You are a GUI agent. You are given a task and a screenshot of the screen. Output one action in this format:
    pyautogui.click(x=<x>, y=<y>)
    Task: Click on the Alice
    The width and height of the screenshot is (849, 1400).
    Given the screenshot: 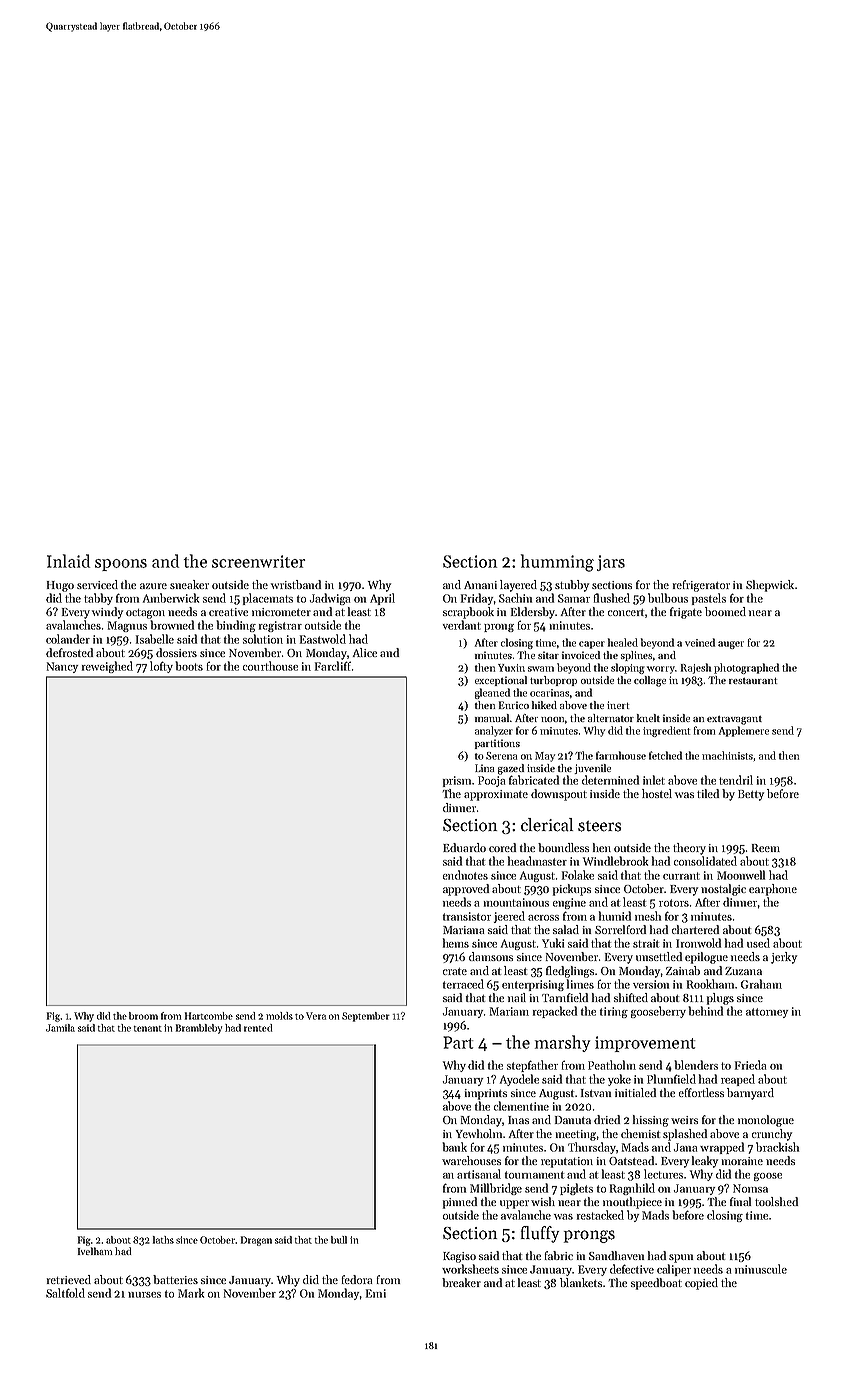 What is the action you would take?
    pyautogui.click(x=365, y=652)
